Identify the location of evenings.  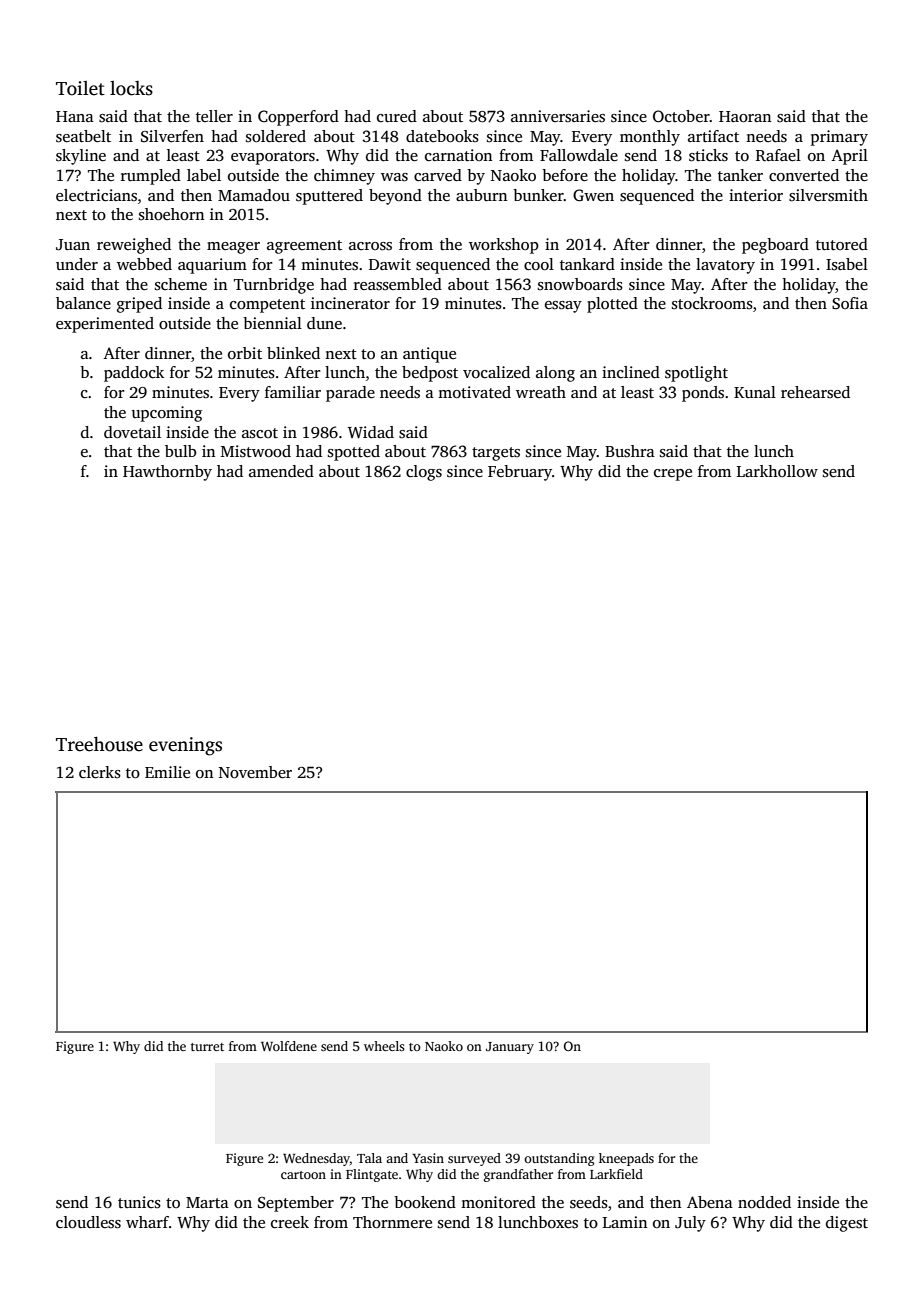
(185, 746).
